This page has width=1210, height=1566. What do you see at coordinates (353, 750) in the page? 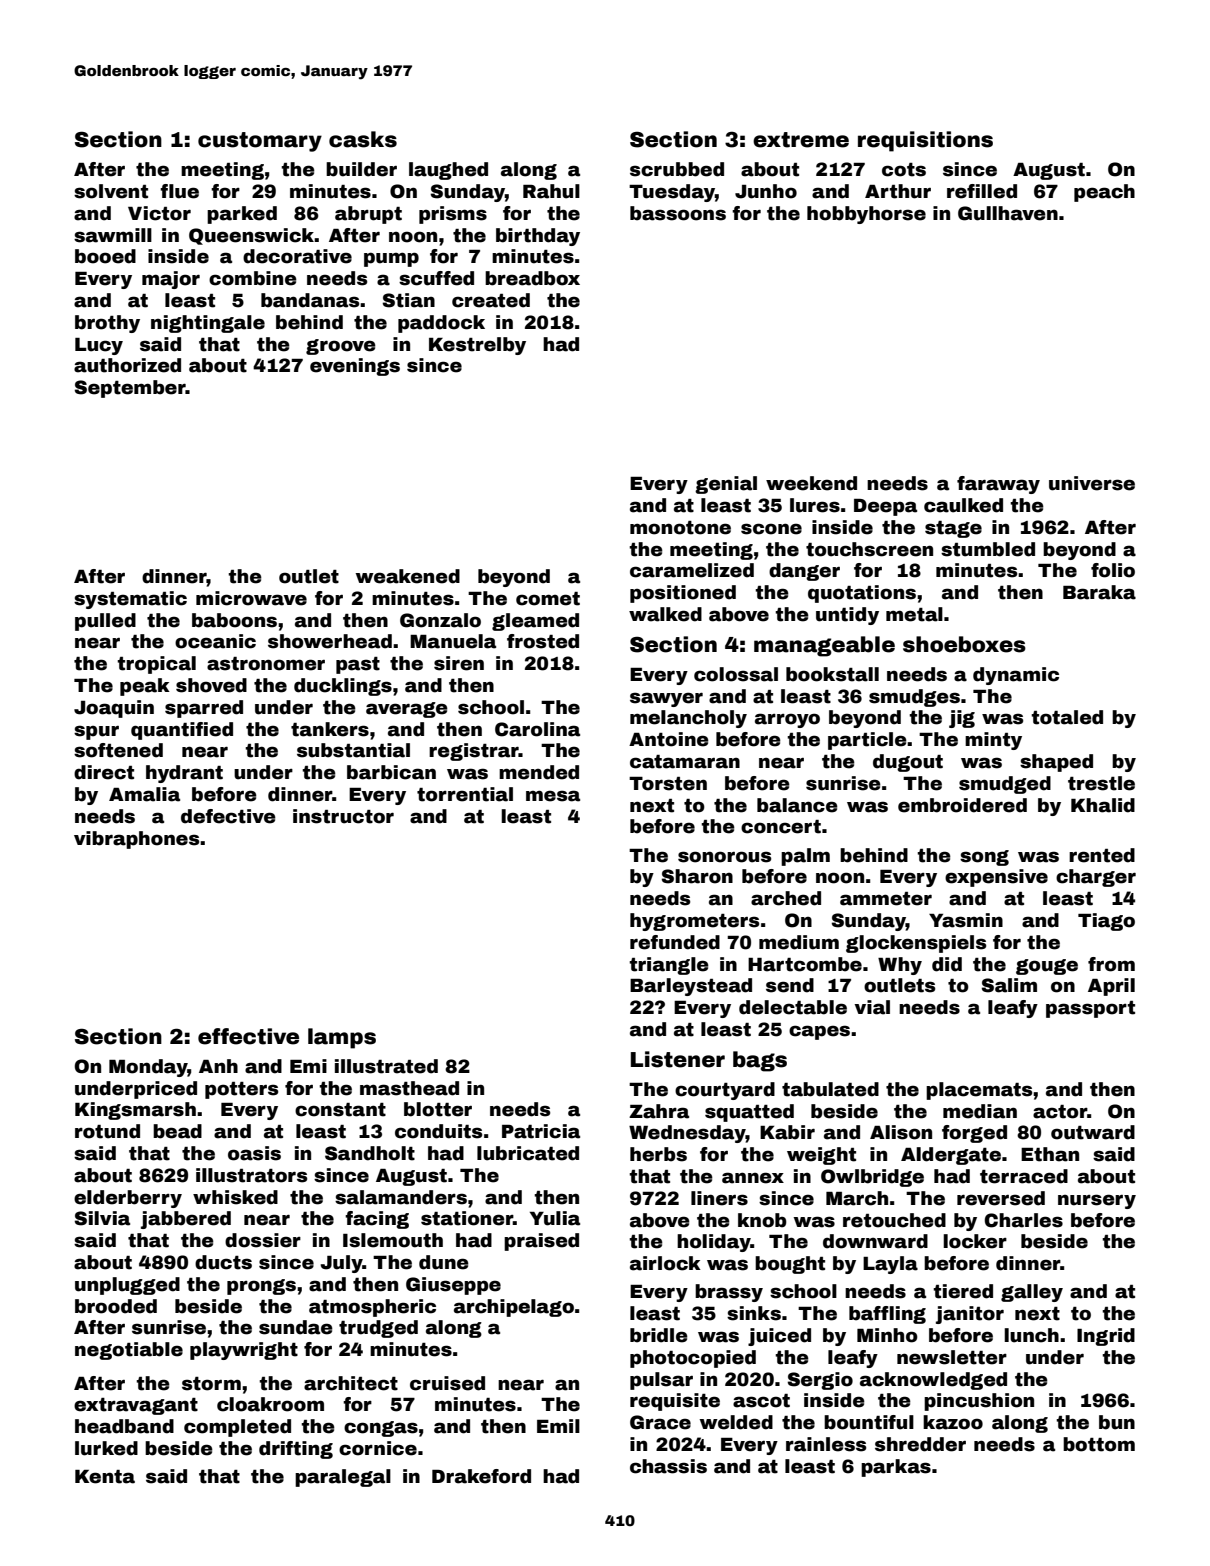
I see `substantial` at bounding box center [353, 750].
